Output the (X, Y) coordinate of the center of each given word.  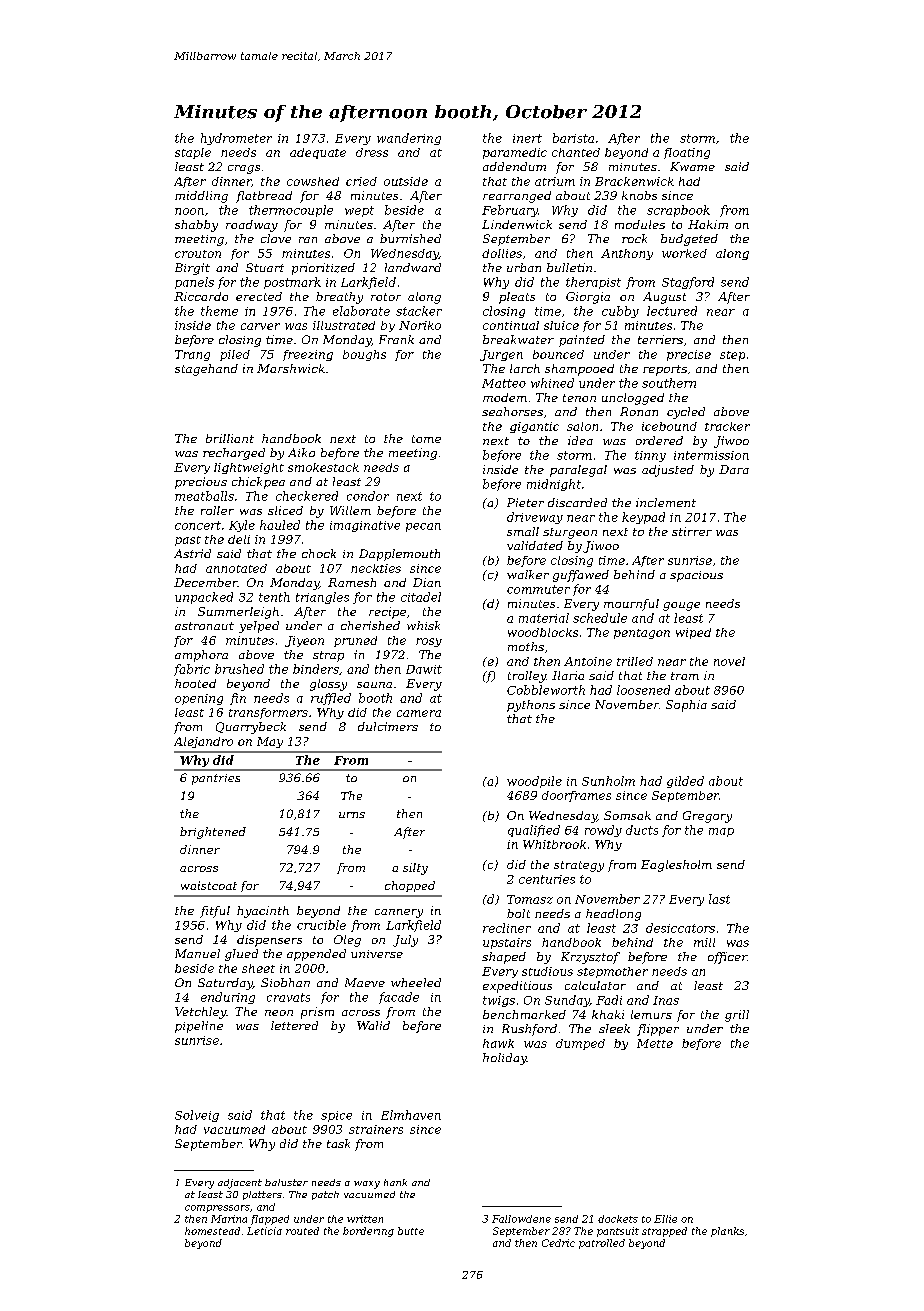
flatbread (264, 197)
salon (582, 426)
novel (729, 661)
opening (199, 699)
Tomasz (530, 899)
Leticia (264, 1231)
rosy (429, 642)
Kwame (692, 166)
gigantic (534, 427)
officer (727, 958)
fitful (215, 912)
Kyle (242, 526)
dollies (502, 253)
